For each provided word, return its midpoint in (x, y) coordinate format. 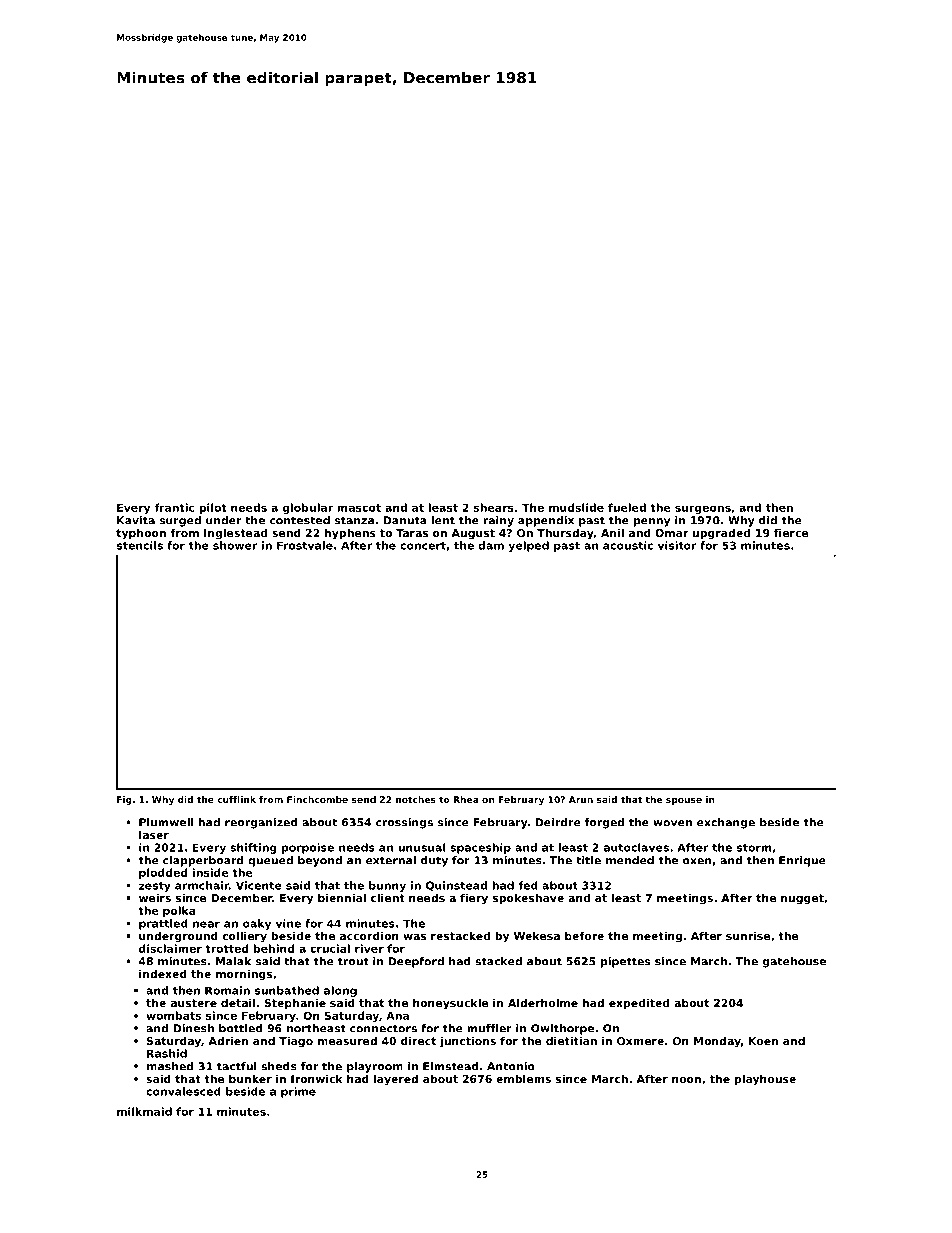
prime (298, 1092)
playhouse (765, 1080)
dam (491, 545)
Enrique (802, 861)
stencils (140, 545)
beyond (320, 861)
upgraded (721, 534)
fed (528, 885)
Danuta (405, 520)
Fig (124, 800)
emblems (523, 1078)
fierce (791, 532)
